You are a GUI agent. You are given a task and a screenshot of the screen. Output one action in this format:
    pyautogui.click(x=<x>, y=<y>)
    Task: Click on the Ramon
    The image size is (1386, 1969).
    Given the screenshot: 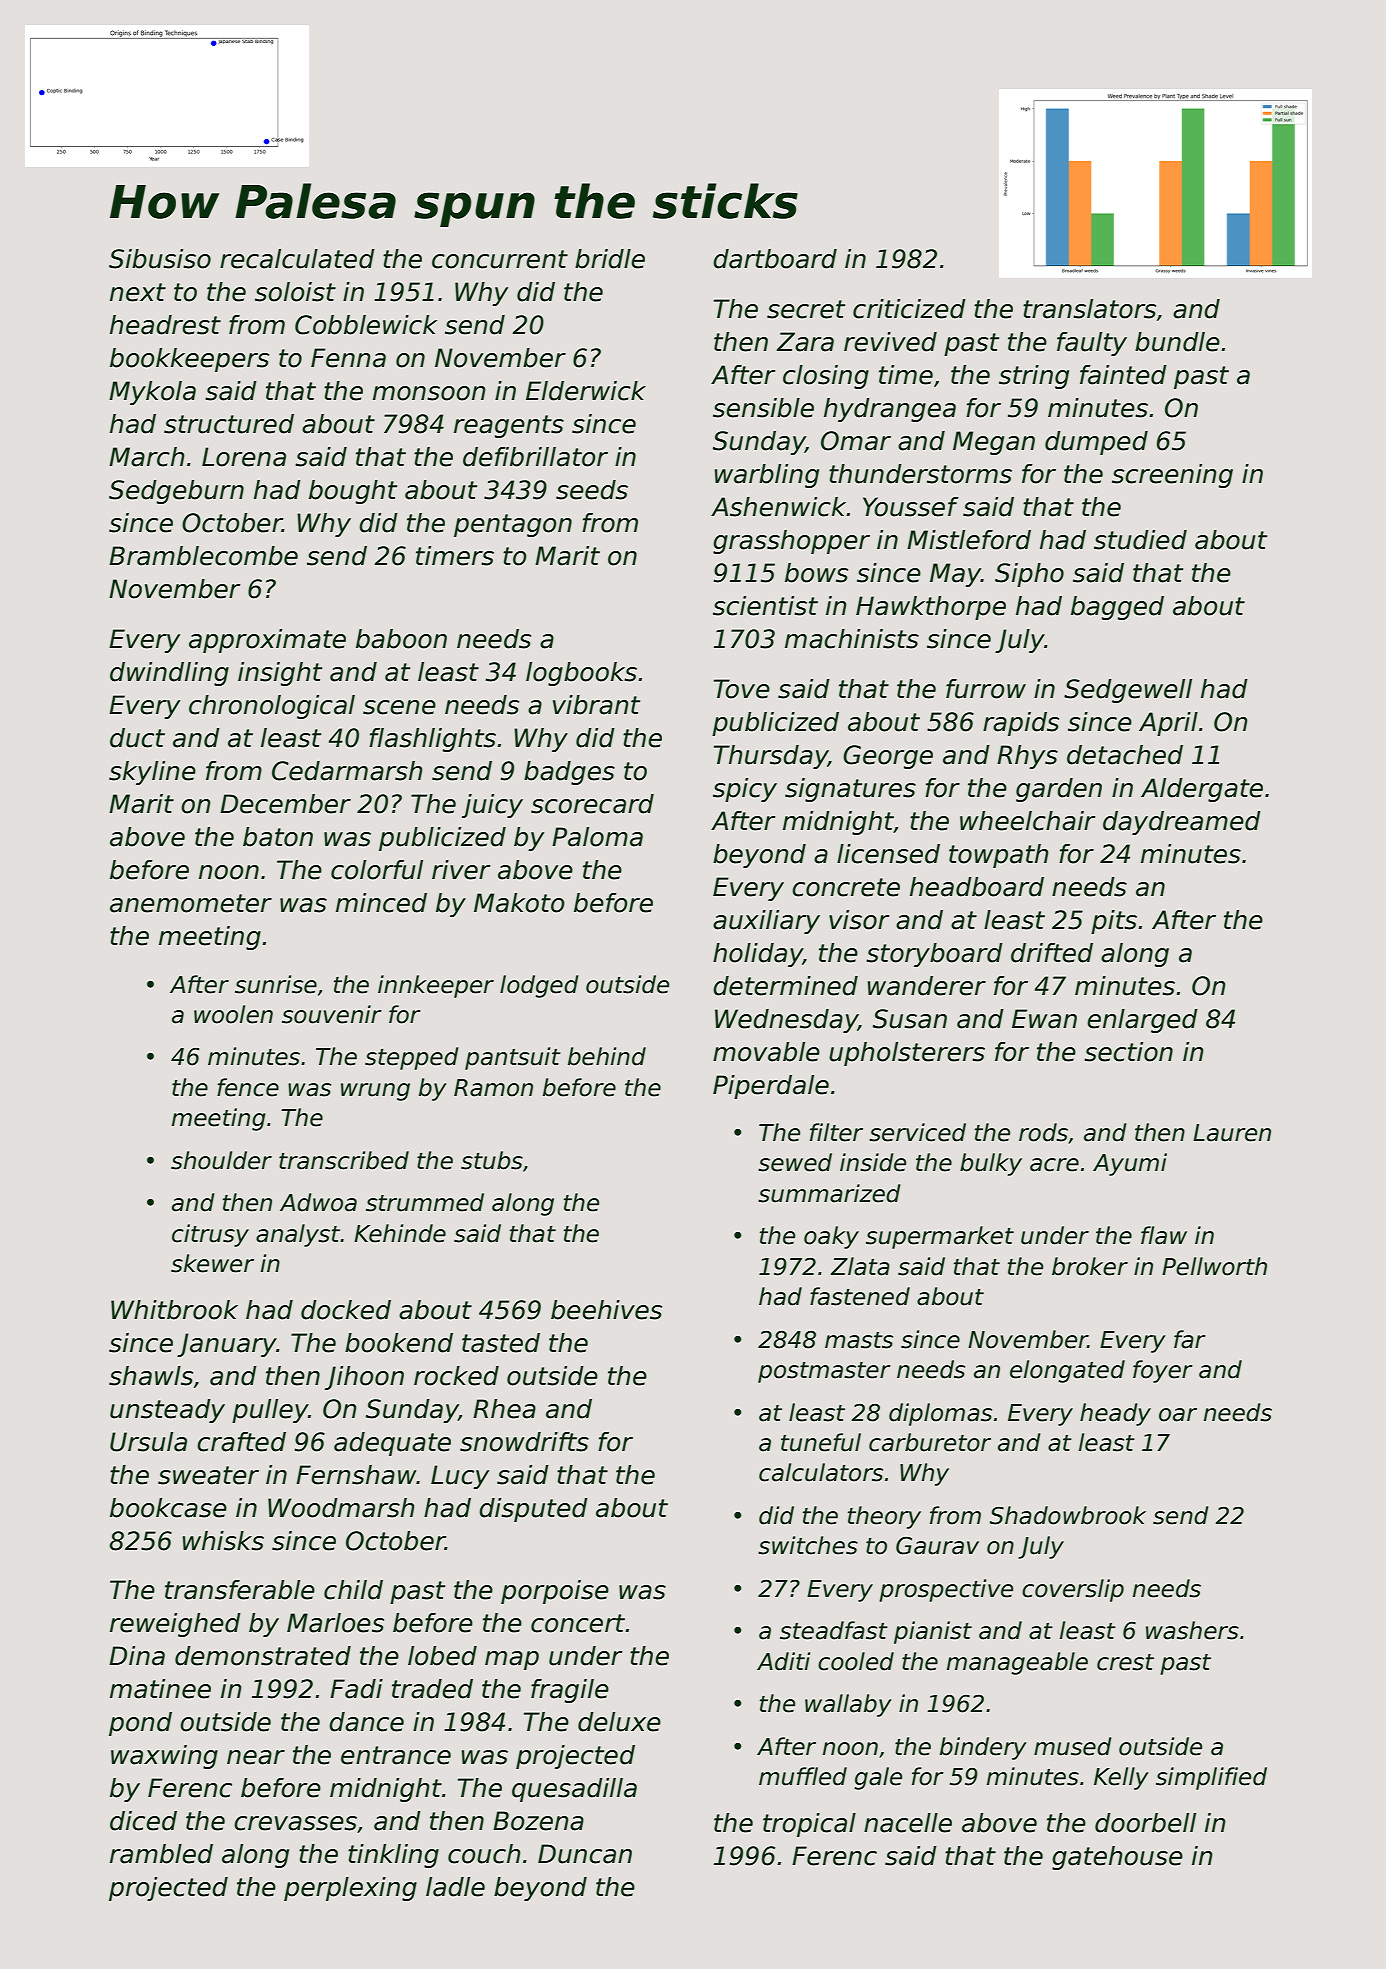 What is the action you would take?
    pyautogui.click(x=493, y=1088)
